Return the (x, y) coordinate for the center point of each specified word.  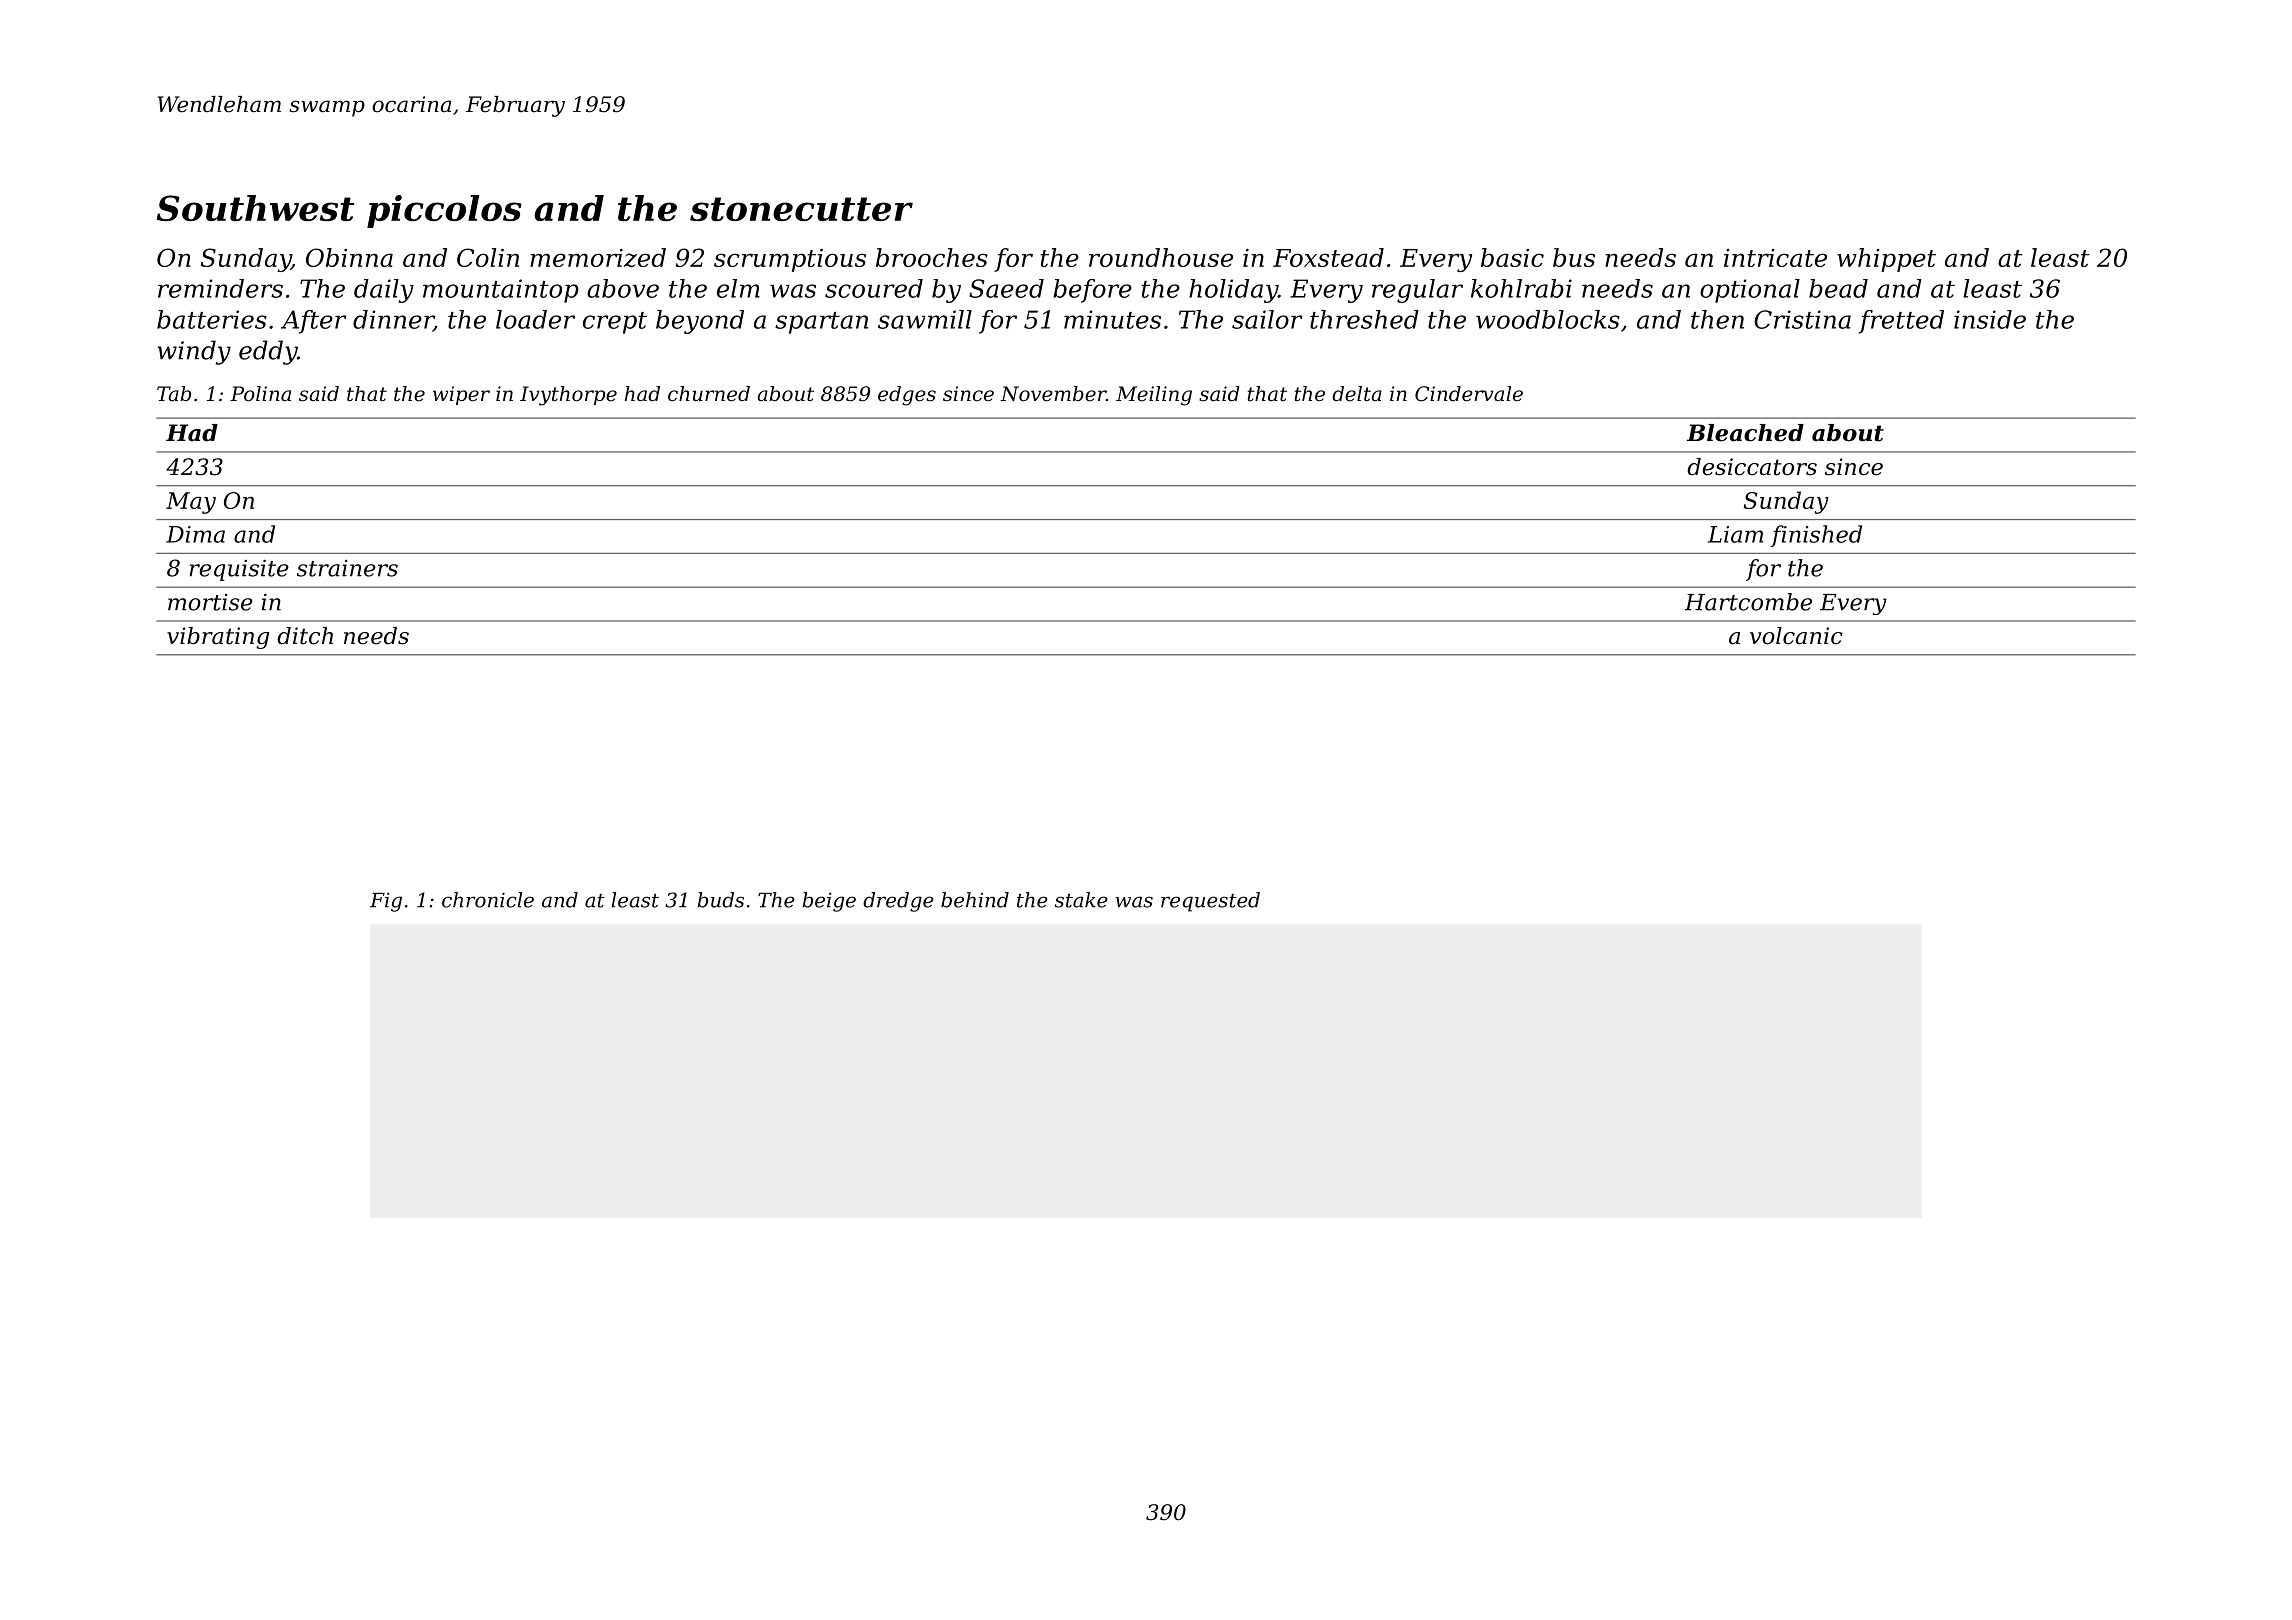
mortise (210, 602)
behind (975, 900)
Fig (386, 902)
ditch (305, 636)
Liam (1735, 534)
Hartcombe (1748, 602)
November (1053, 394)
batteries (212, 319)
